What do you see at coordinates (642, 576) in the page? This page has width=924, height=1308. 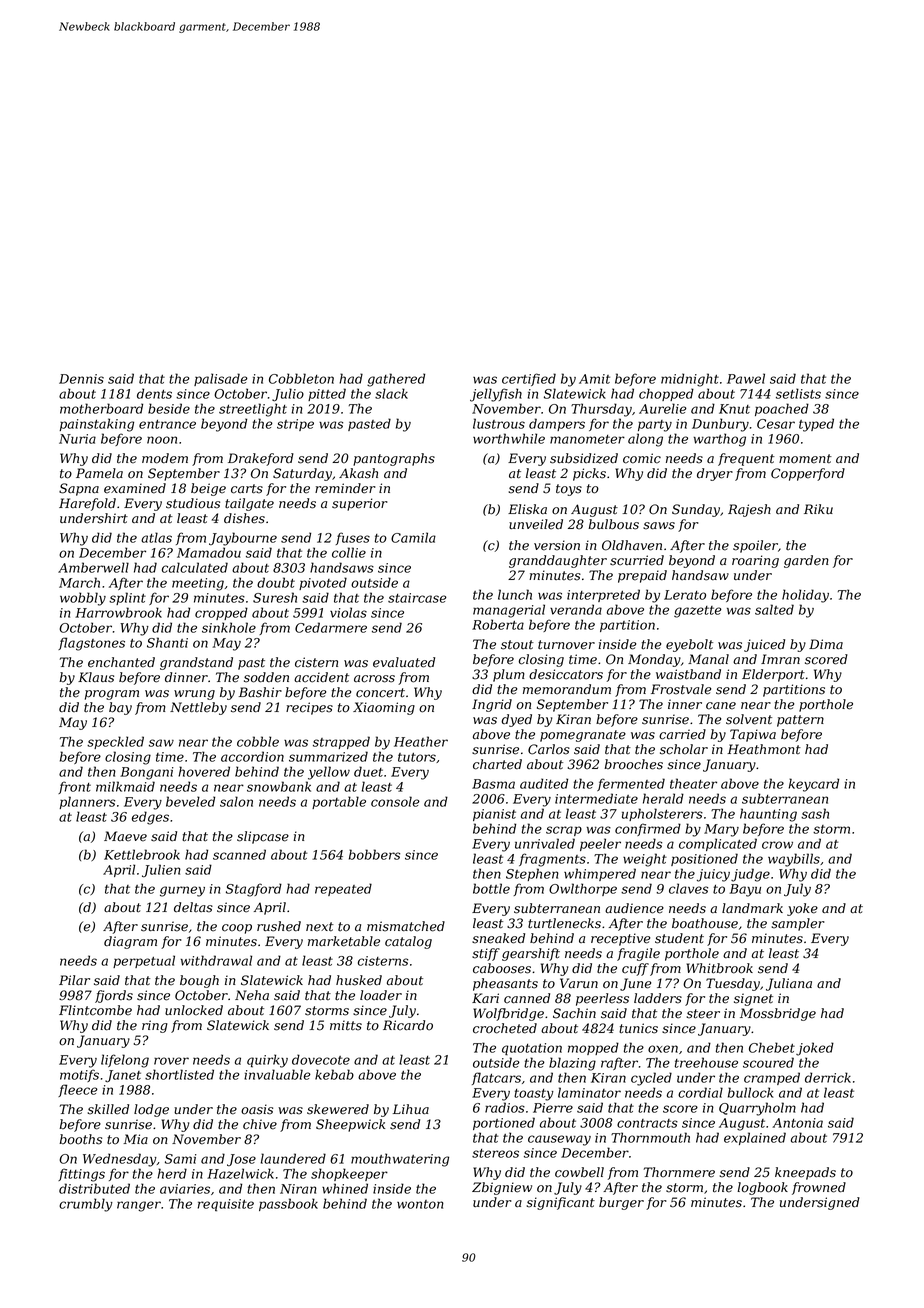 I see `prepaid` at bounding box center [642, 576].
